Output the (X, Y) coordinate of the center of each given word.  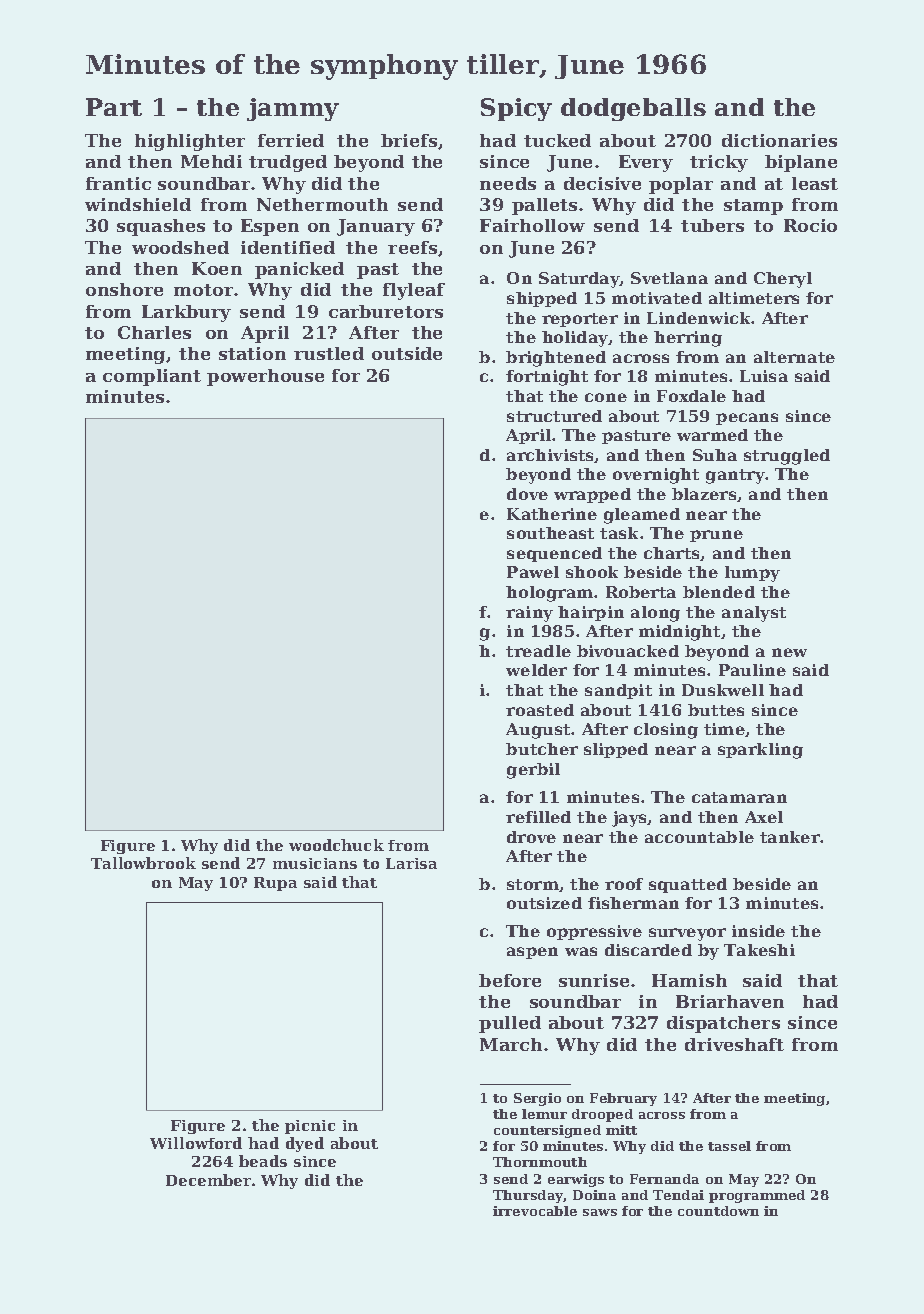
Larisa (411, 863)
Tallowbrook (143, 863)
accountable (699, 837)
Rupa (275, 884)
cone (606, 397)
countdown (718, 1211)
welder (536, 670)
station (252, 353)
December (208, 1180)
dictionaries (779, 140)
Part (114, 107)
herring (688, 339)
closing (666, 731)
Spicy (516, 109)
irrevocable (535, 1211)
